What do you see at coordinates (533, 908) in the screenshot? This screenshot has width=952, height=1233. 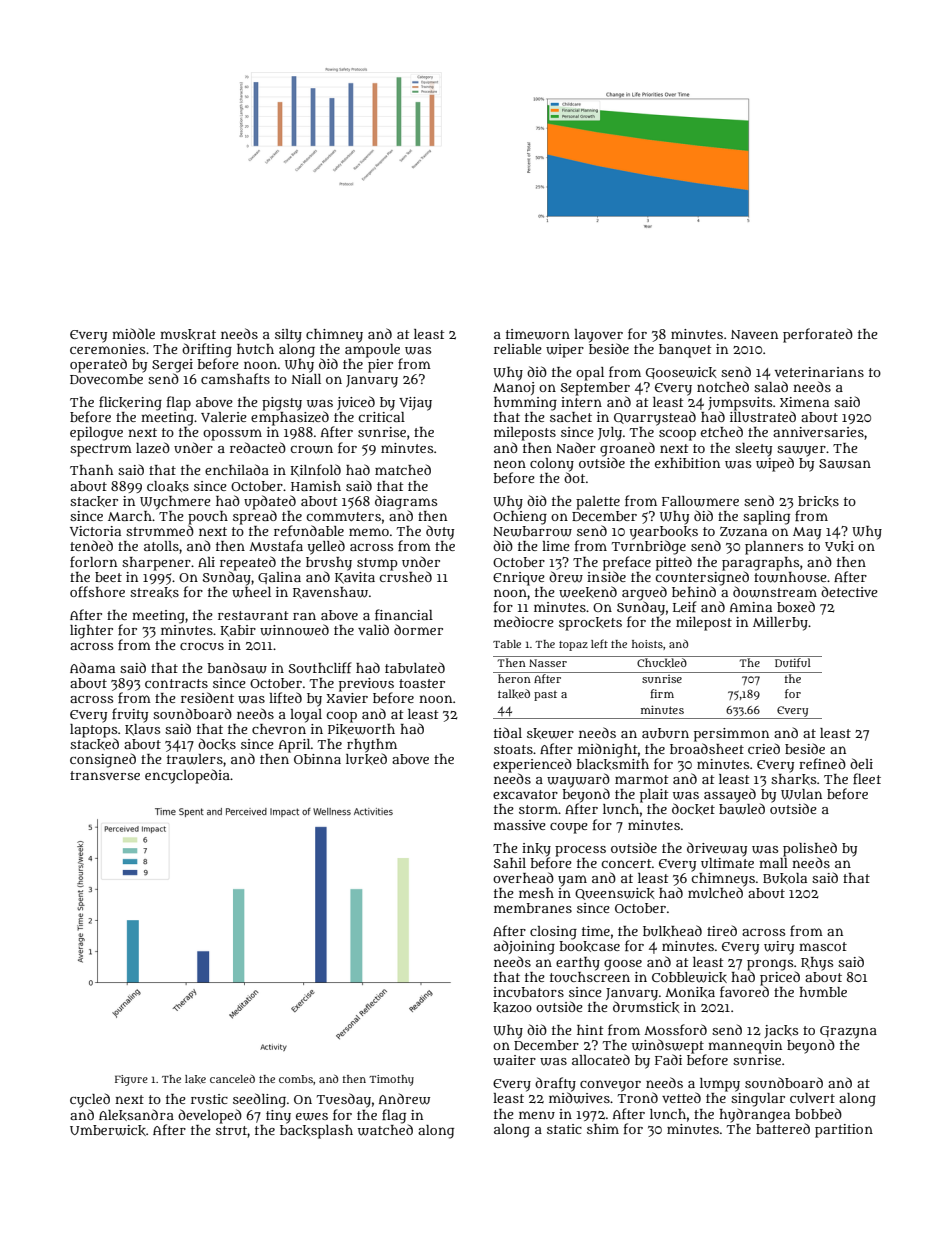 I see `membranes` at bounding box center [533, 908].
